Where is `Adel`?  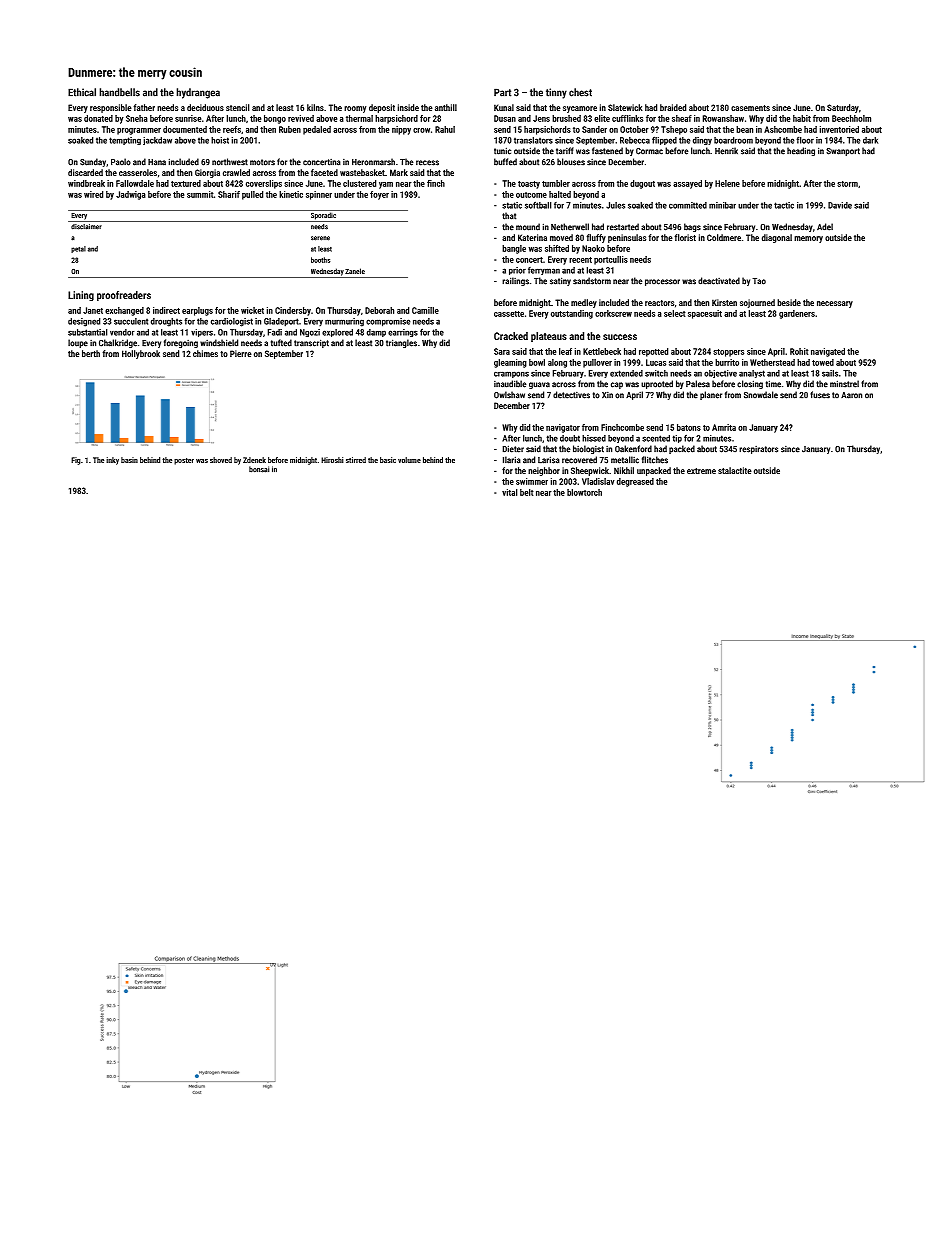 Adel is located at coordinates (825, 227).
